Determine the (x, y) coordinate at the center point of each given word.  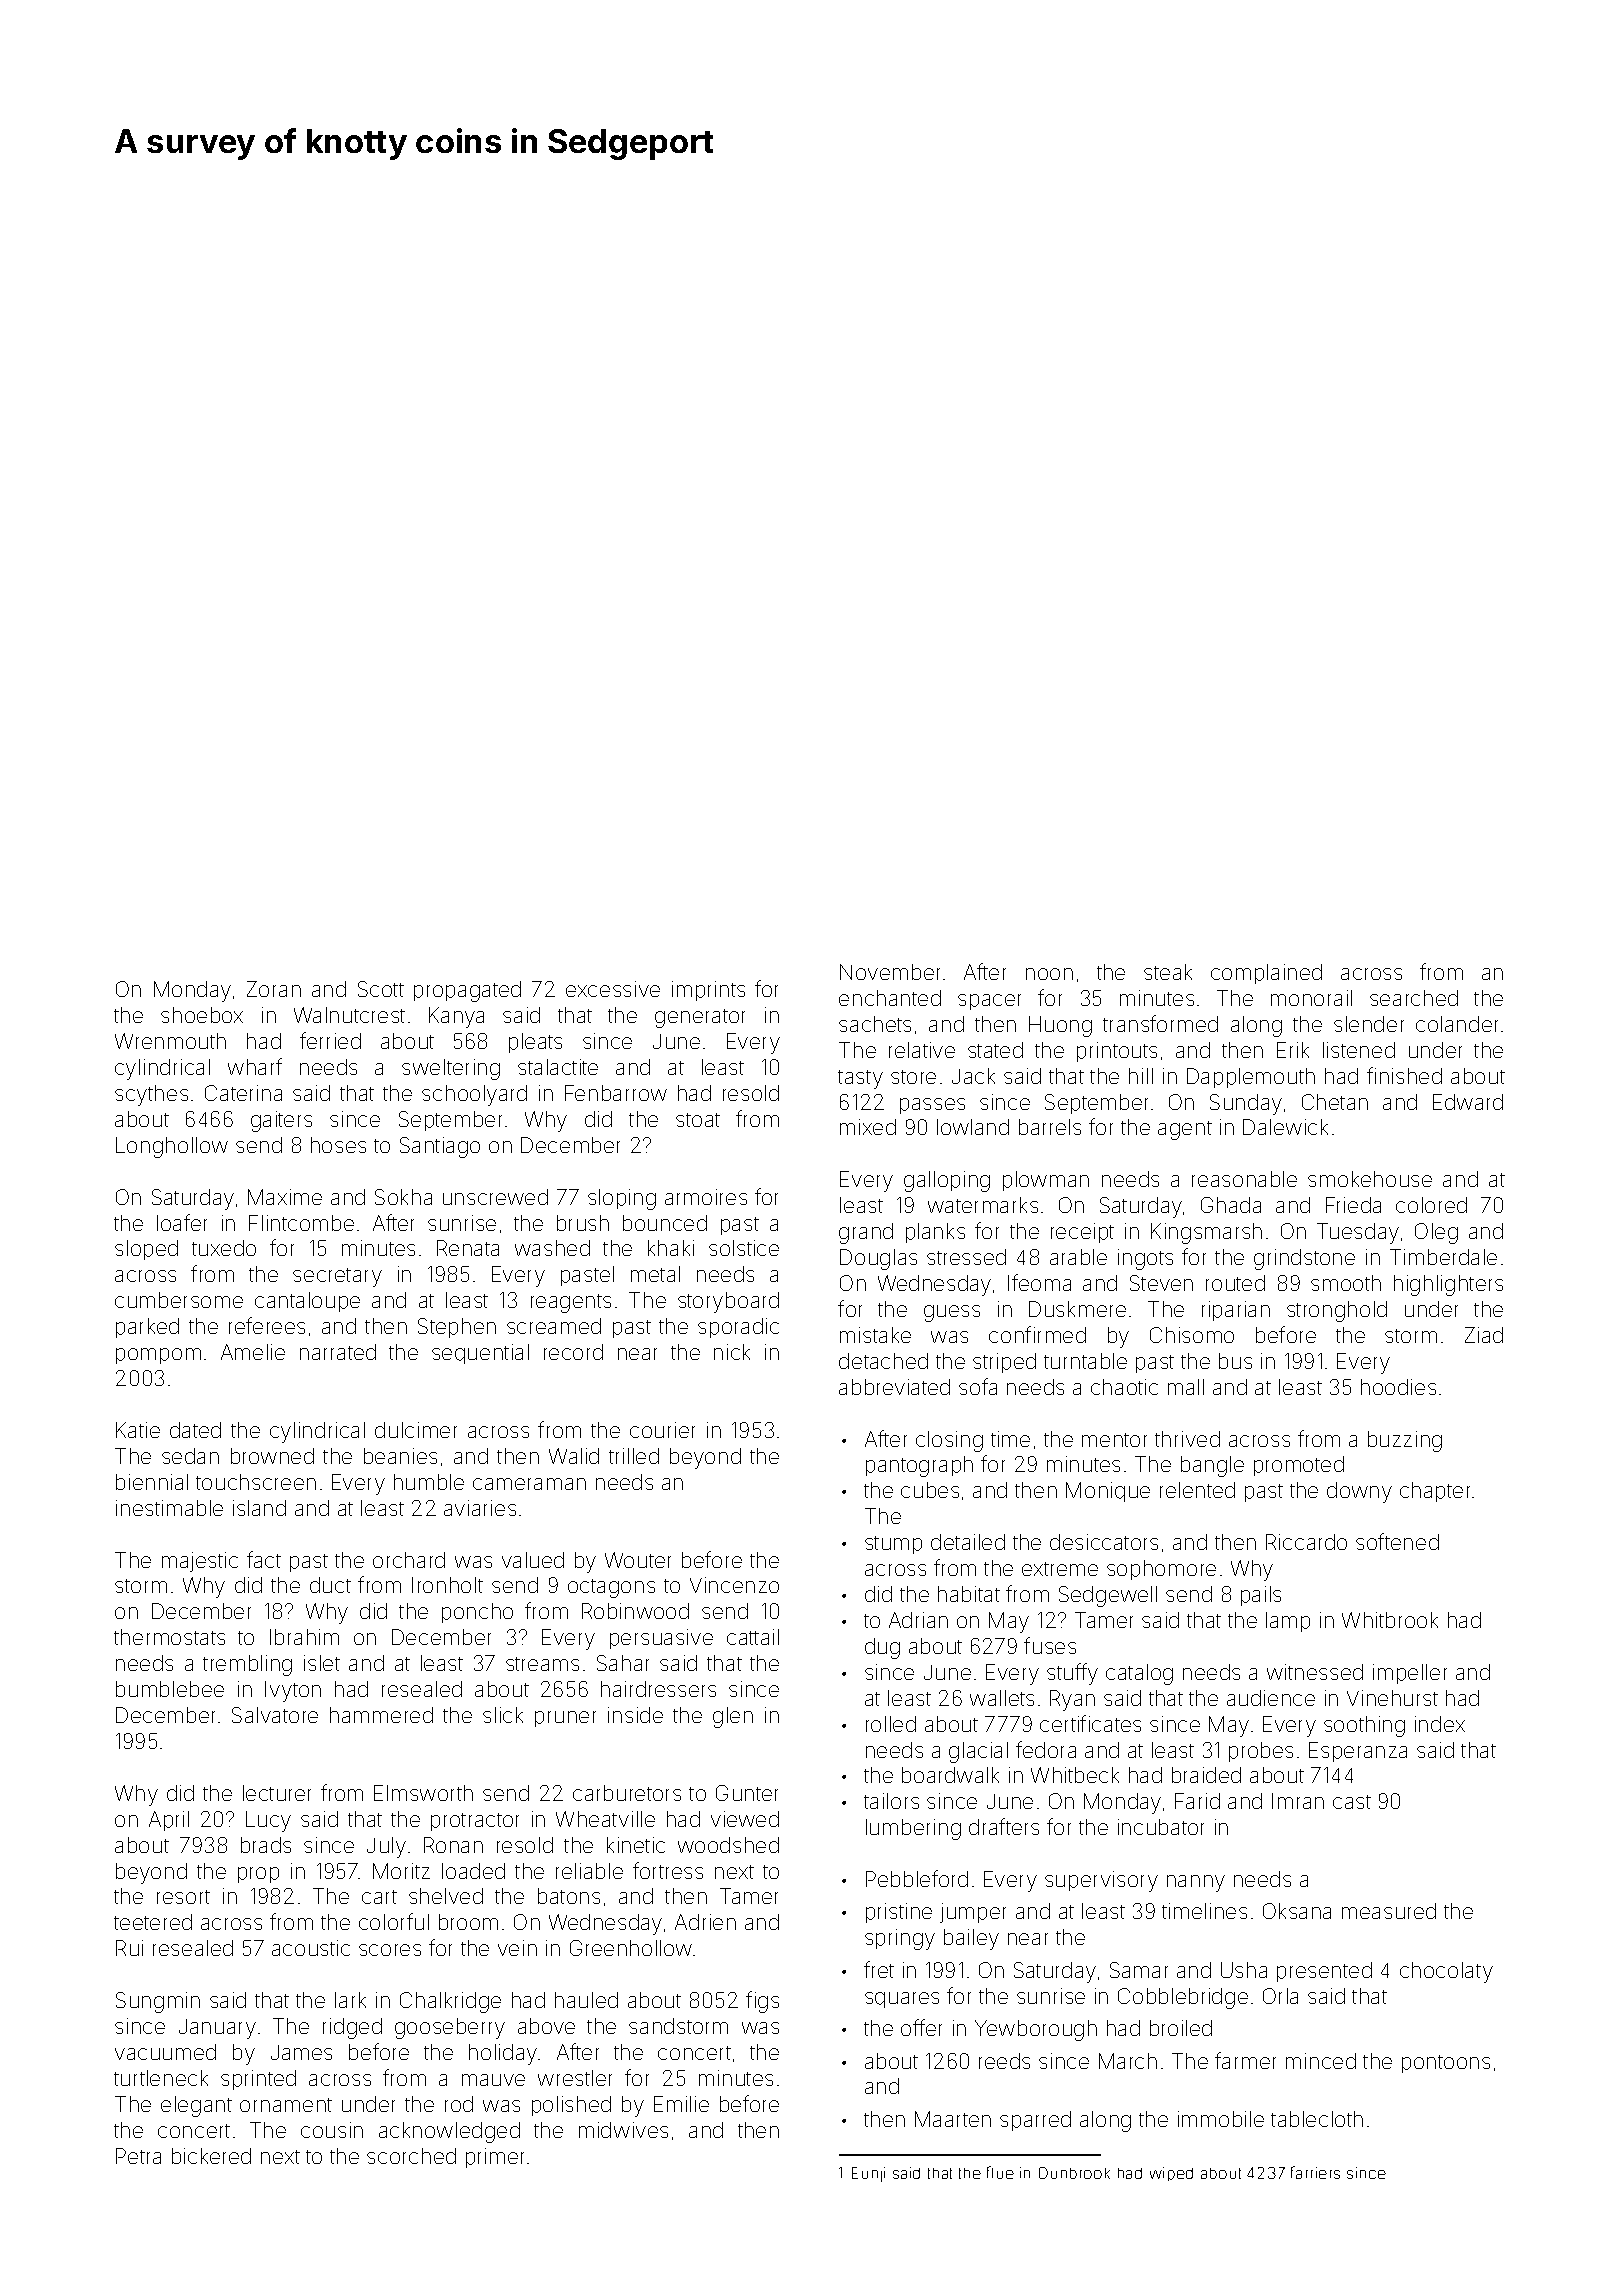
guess (952, 1313)
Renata (468, 1248)
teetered (153, 1922)
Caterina (243, 1093)
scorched (411, 2156)
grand (866, 1233)
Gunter (747, 1793)
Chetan (1335, 1102)
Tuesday (1358, 1233)
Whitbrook (1390, 1620)
